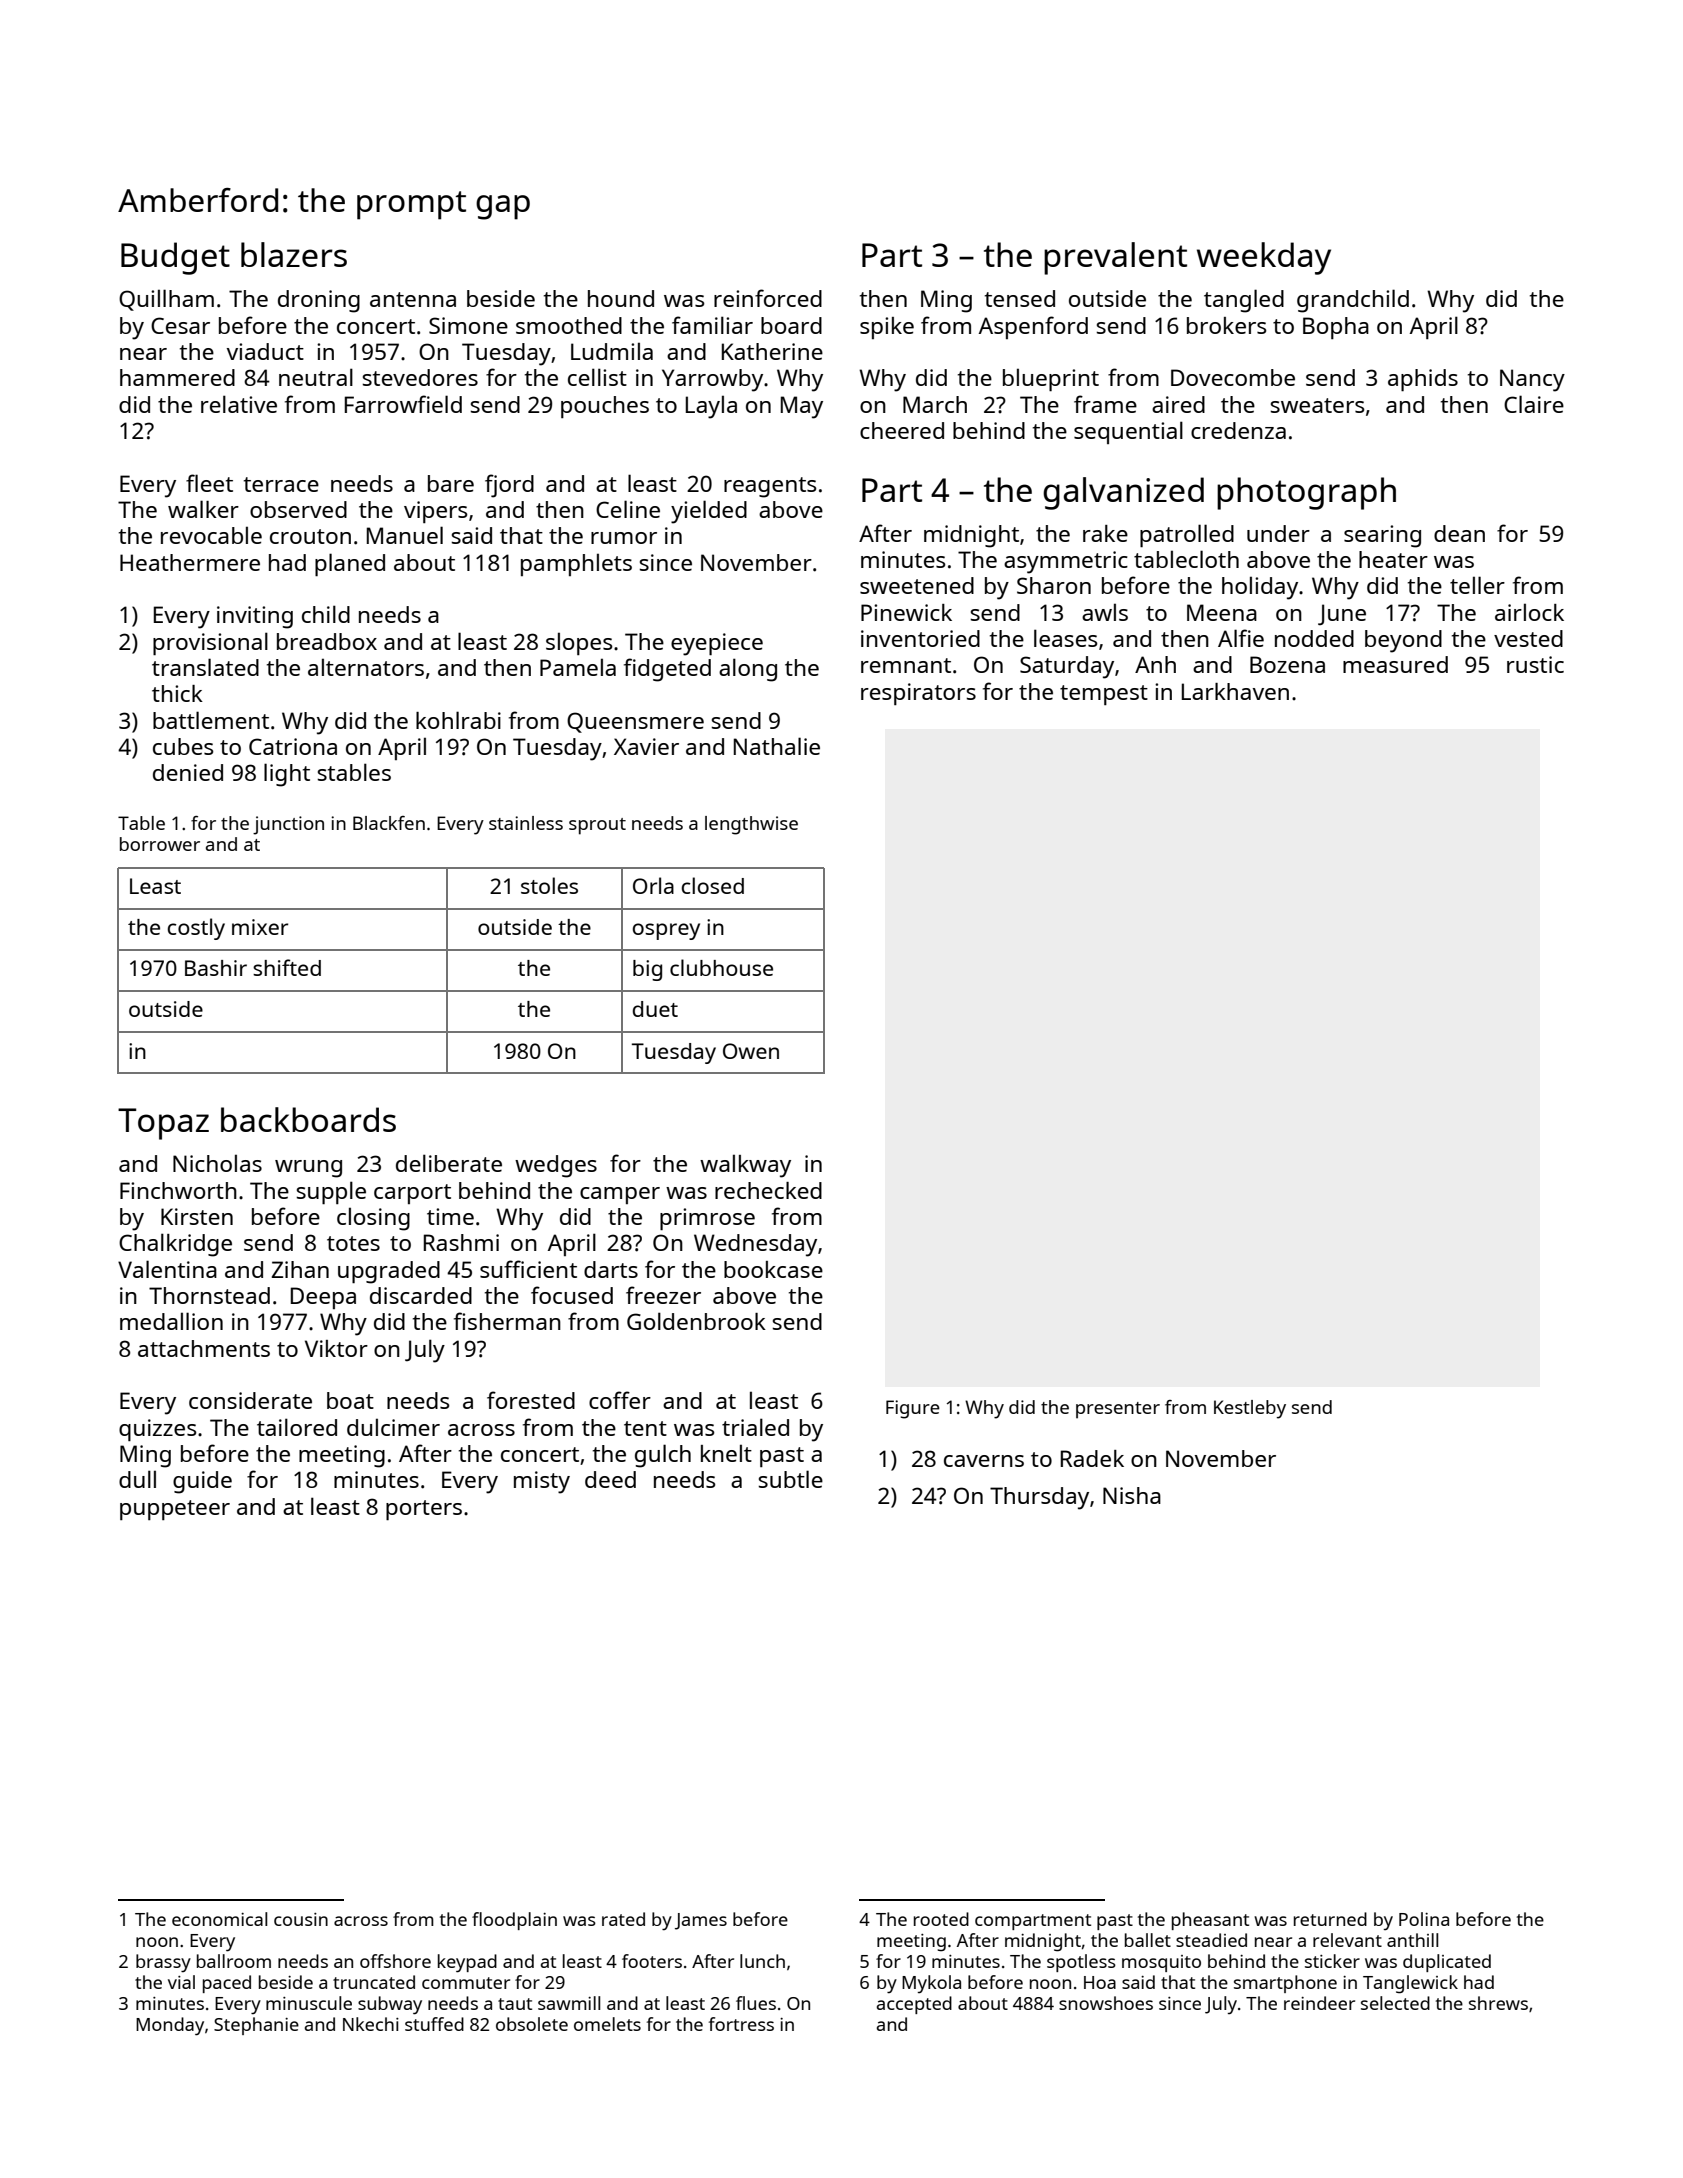 This image has width=1683, height=2178. I want to click on antenna, so click(413, 299).
